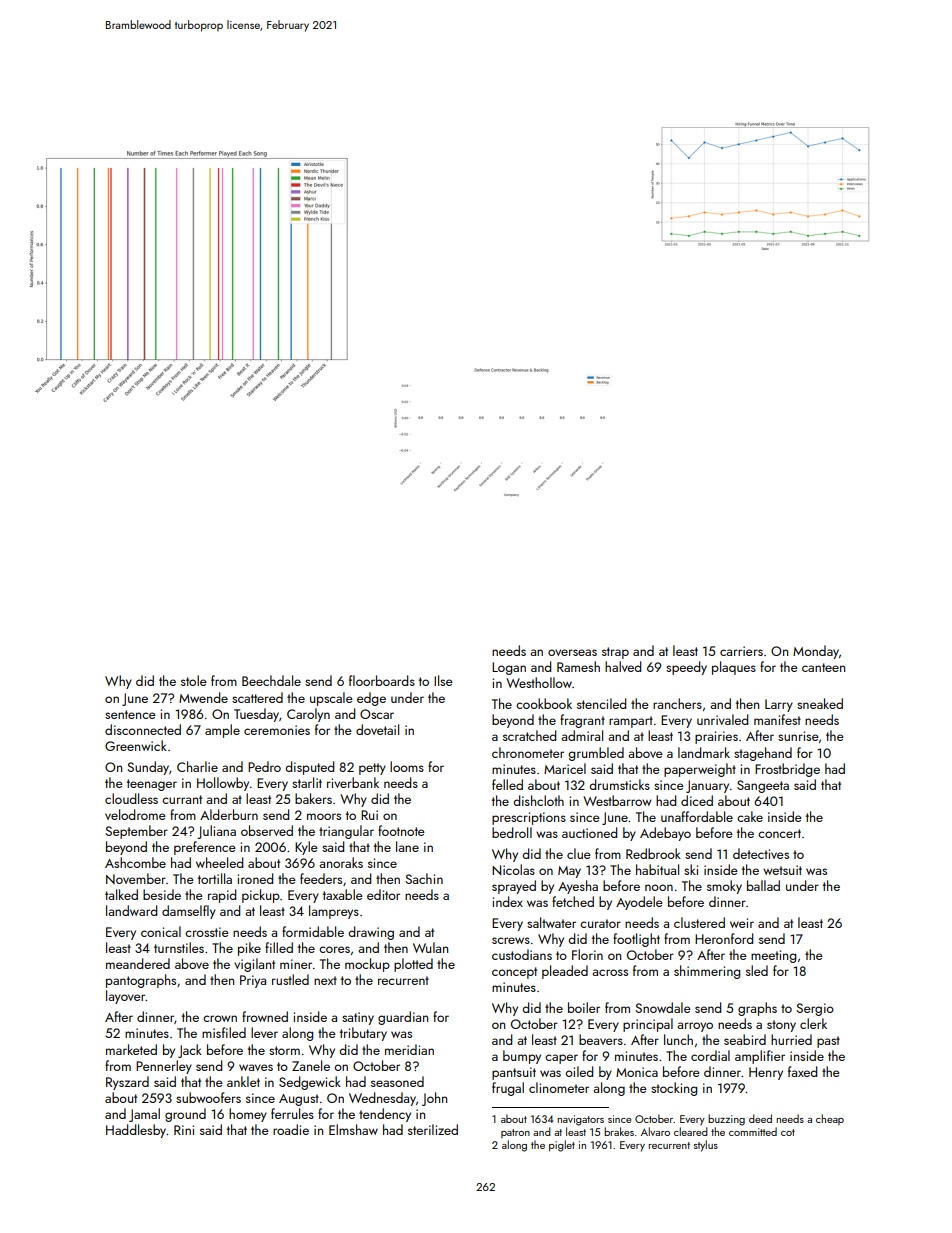 Image resolution: width=952 pixels, height=1233 pixels. Describe the element at coordinates (562, 1146) in the screenshot. I see `piglet` at that location.
